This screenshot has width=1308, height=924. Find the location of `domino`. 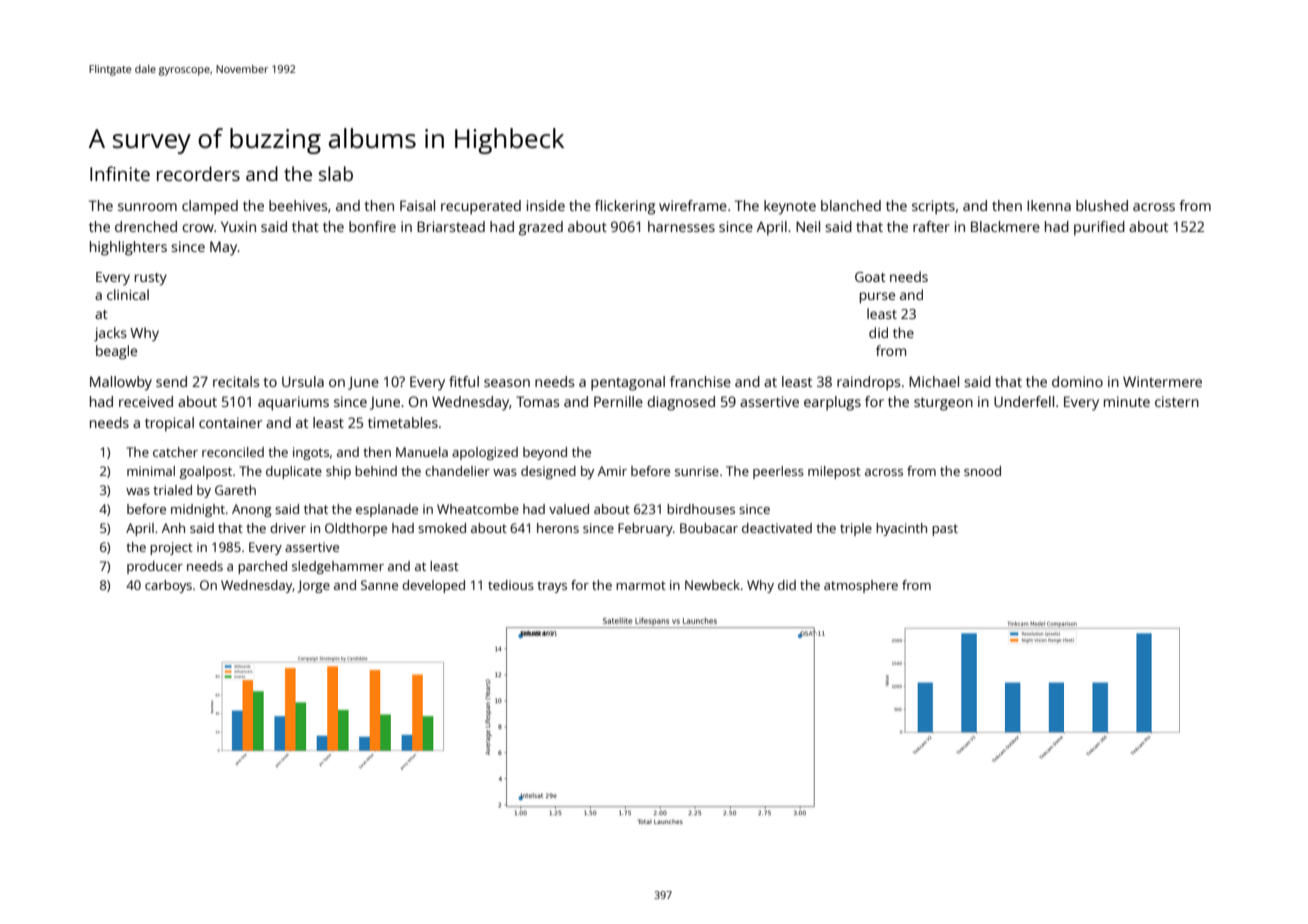

domino is located at coordinates (1077, 381).
